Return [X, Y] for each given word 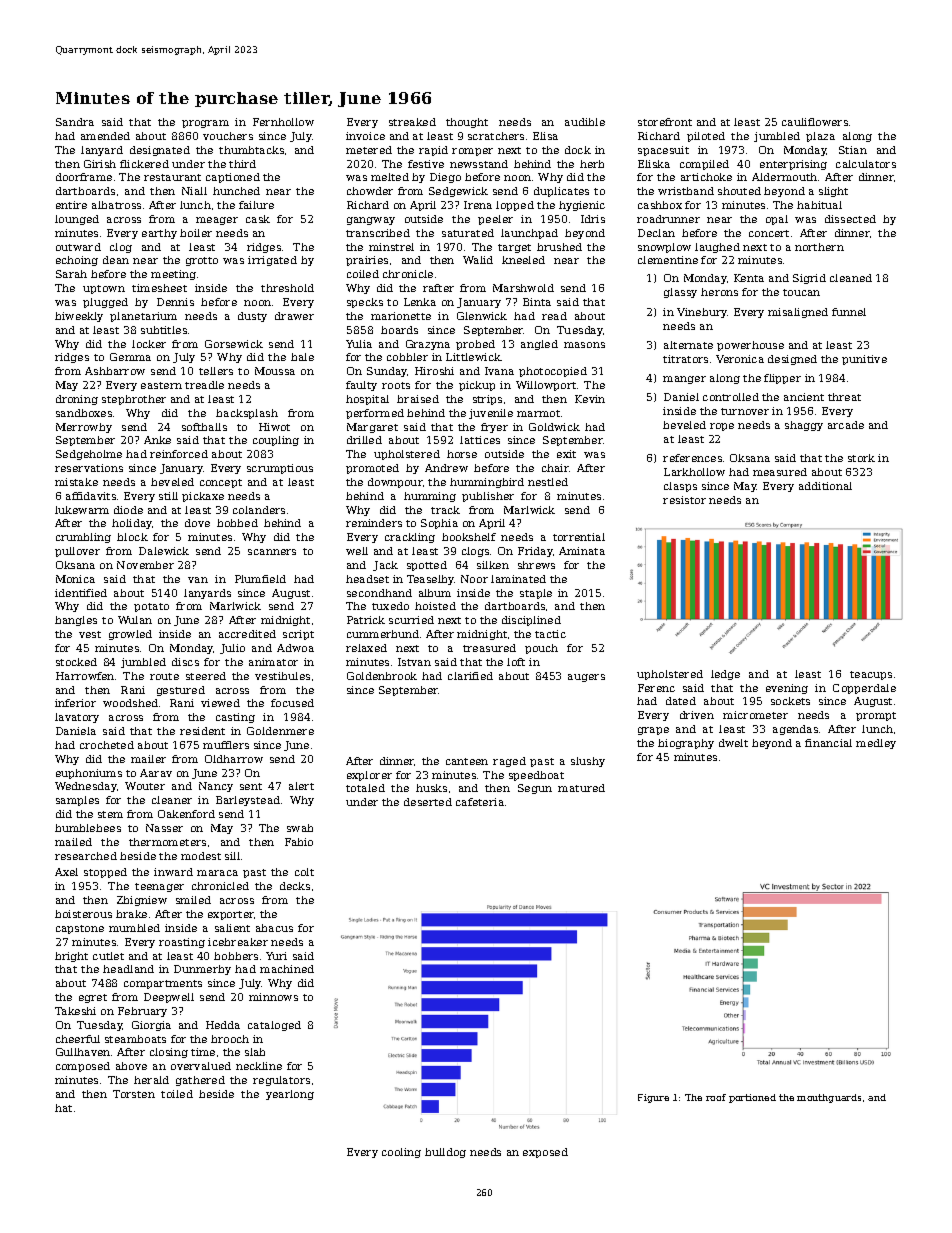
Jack [385, 566]
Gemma [130, 357]
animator [273, 662]
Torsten [134, 1094]
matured [581, 788]
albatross [116, 205]
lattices [480, 440]
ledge [725, 675]
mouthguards [829, 1098]
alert [301, 786]
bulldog [445, 1153]
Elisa [545, 136]
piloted [706, 137]
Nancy [216, 787]
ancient [804, 397]
